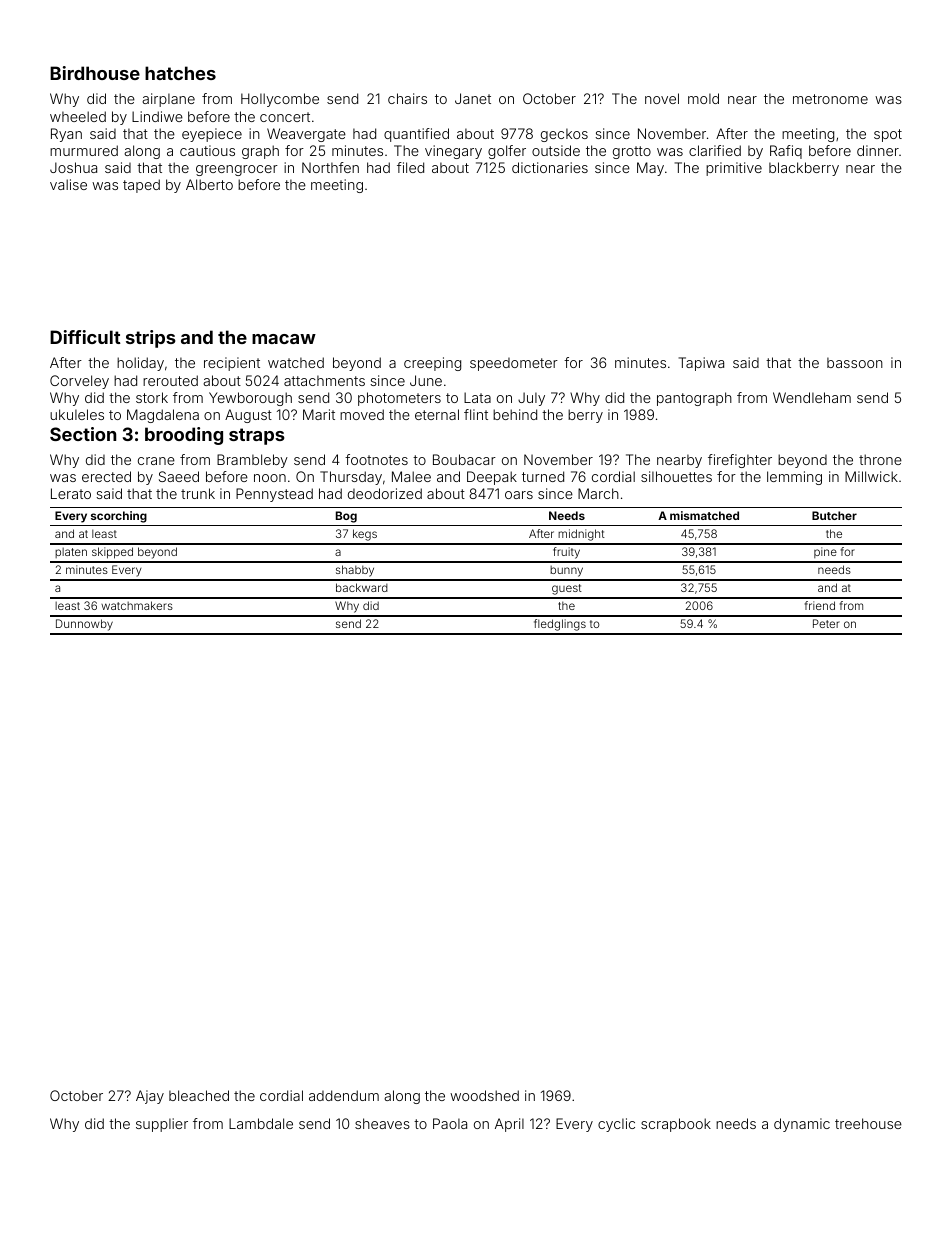 This image has width=952, height=1233. What do you see at coordinates (662, 98) in the image?
I see `novel` at bounding box center [662, 98].
